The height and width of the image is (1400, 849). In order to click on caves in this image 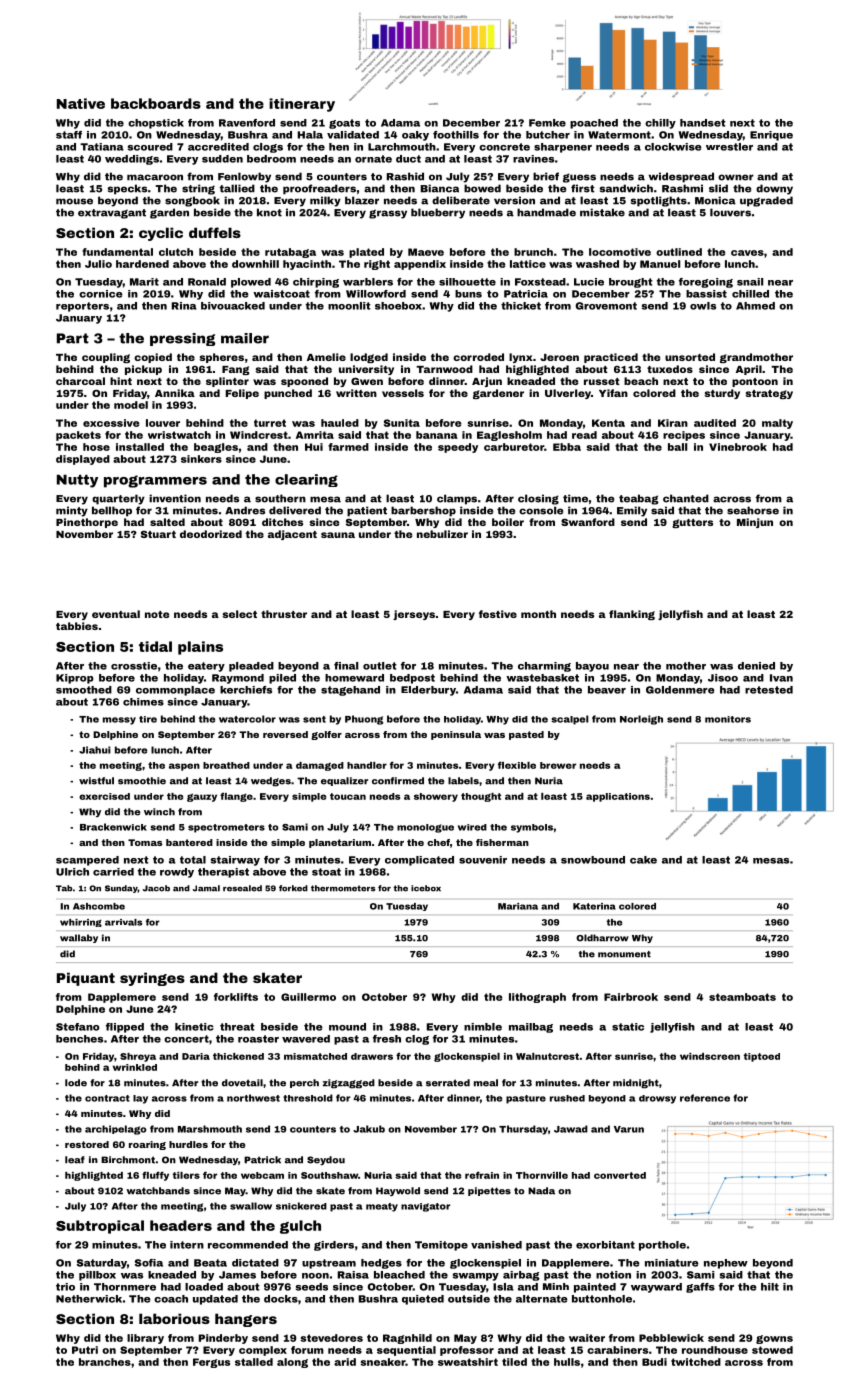, I will do `click(747, 253)`.
